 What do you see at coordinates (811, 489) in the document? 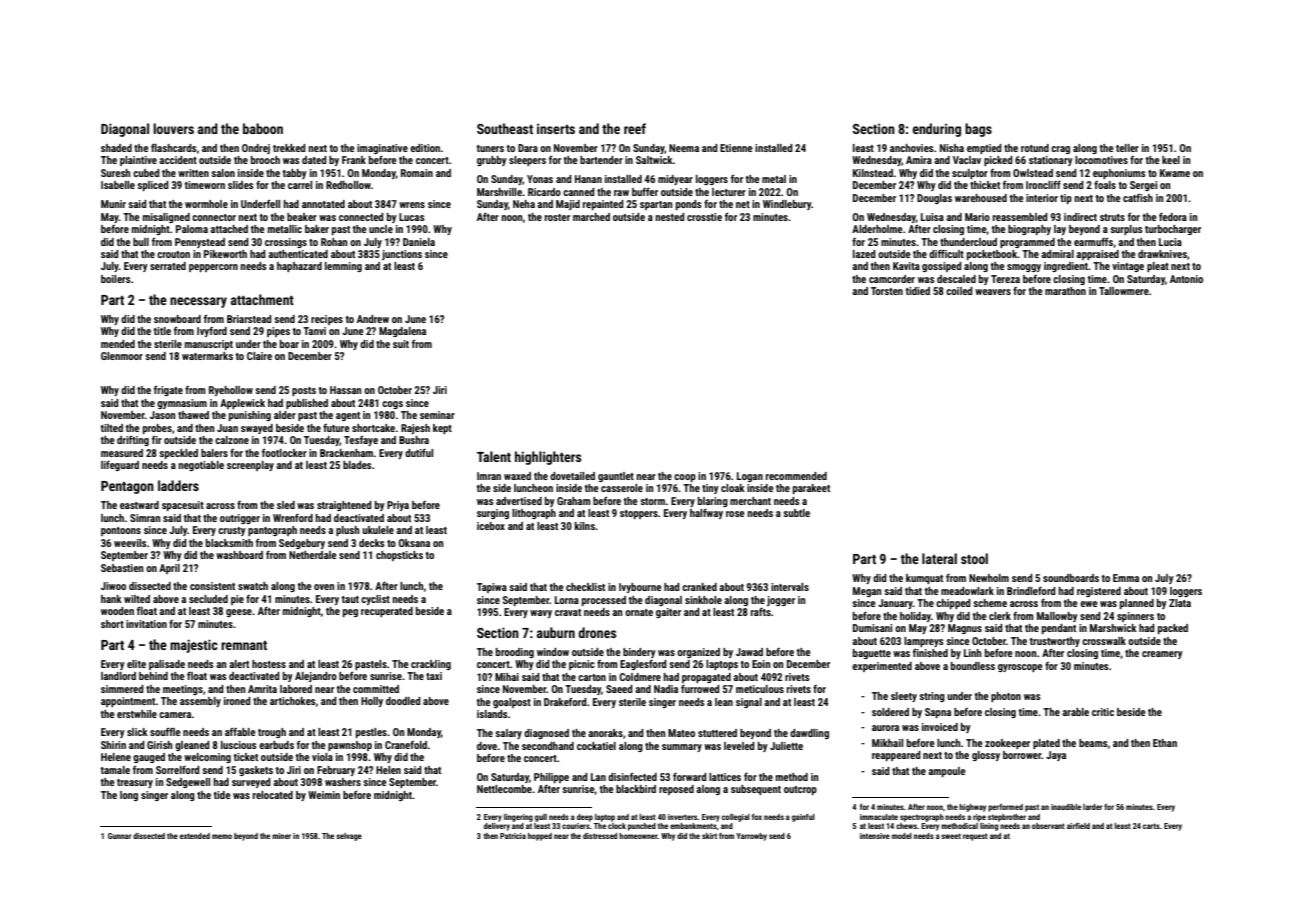
I see `parakeet` at bounding box center [811, 489].
